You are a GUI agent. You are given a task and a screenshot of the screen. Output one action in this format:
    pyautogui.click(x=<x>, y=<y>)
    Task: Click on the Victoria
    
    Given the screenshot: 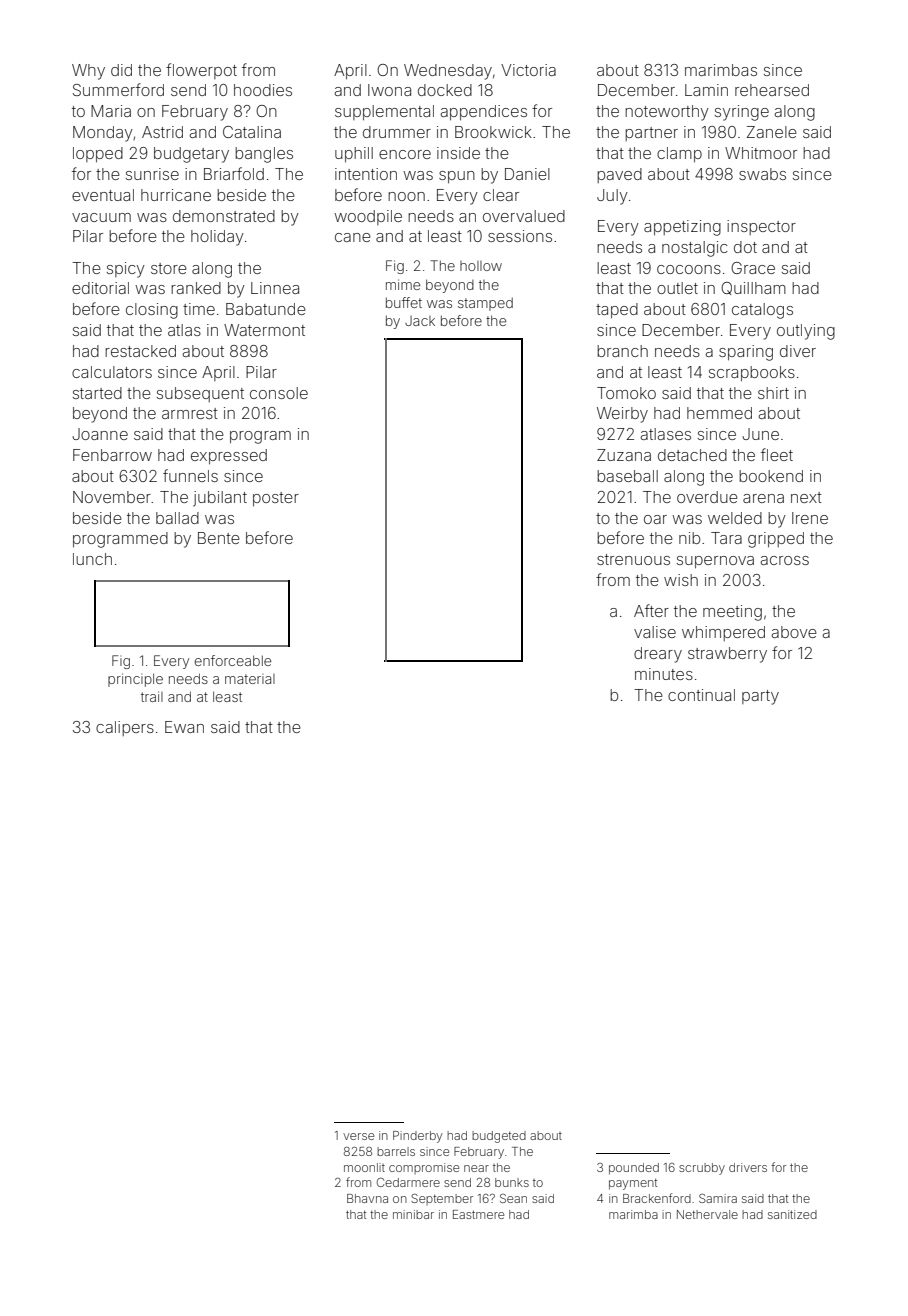 What is the action you would take?
    pyautogui.click(x=528, y=70)
